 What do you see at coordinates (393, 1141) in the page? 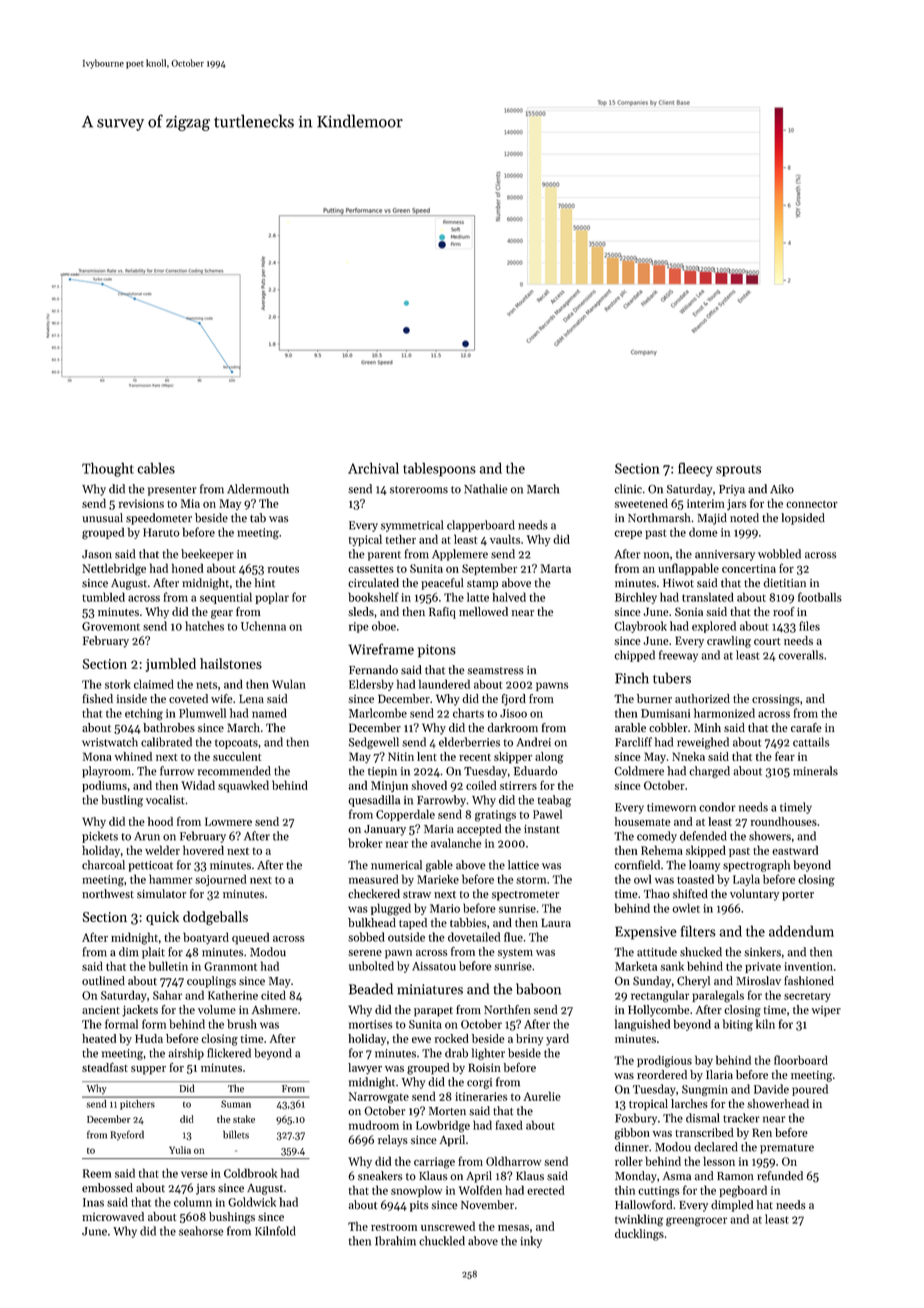
I see `relays` at bounding box center [393, 1141].
